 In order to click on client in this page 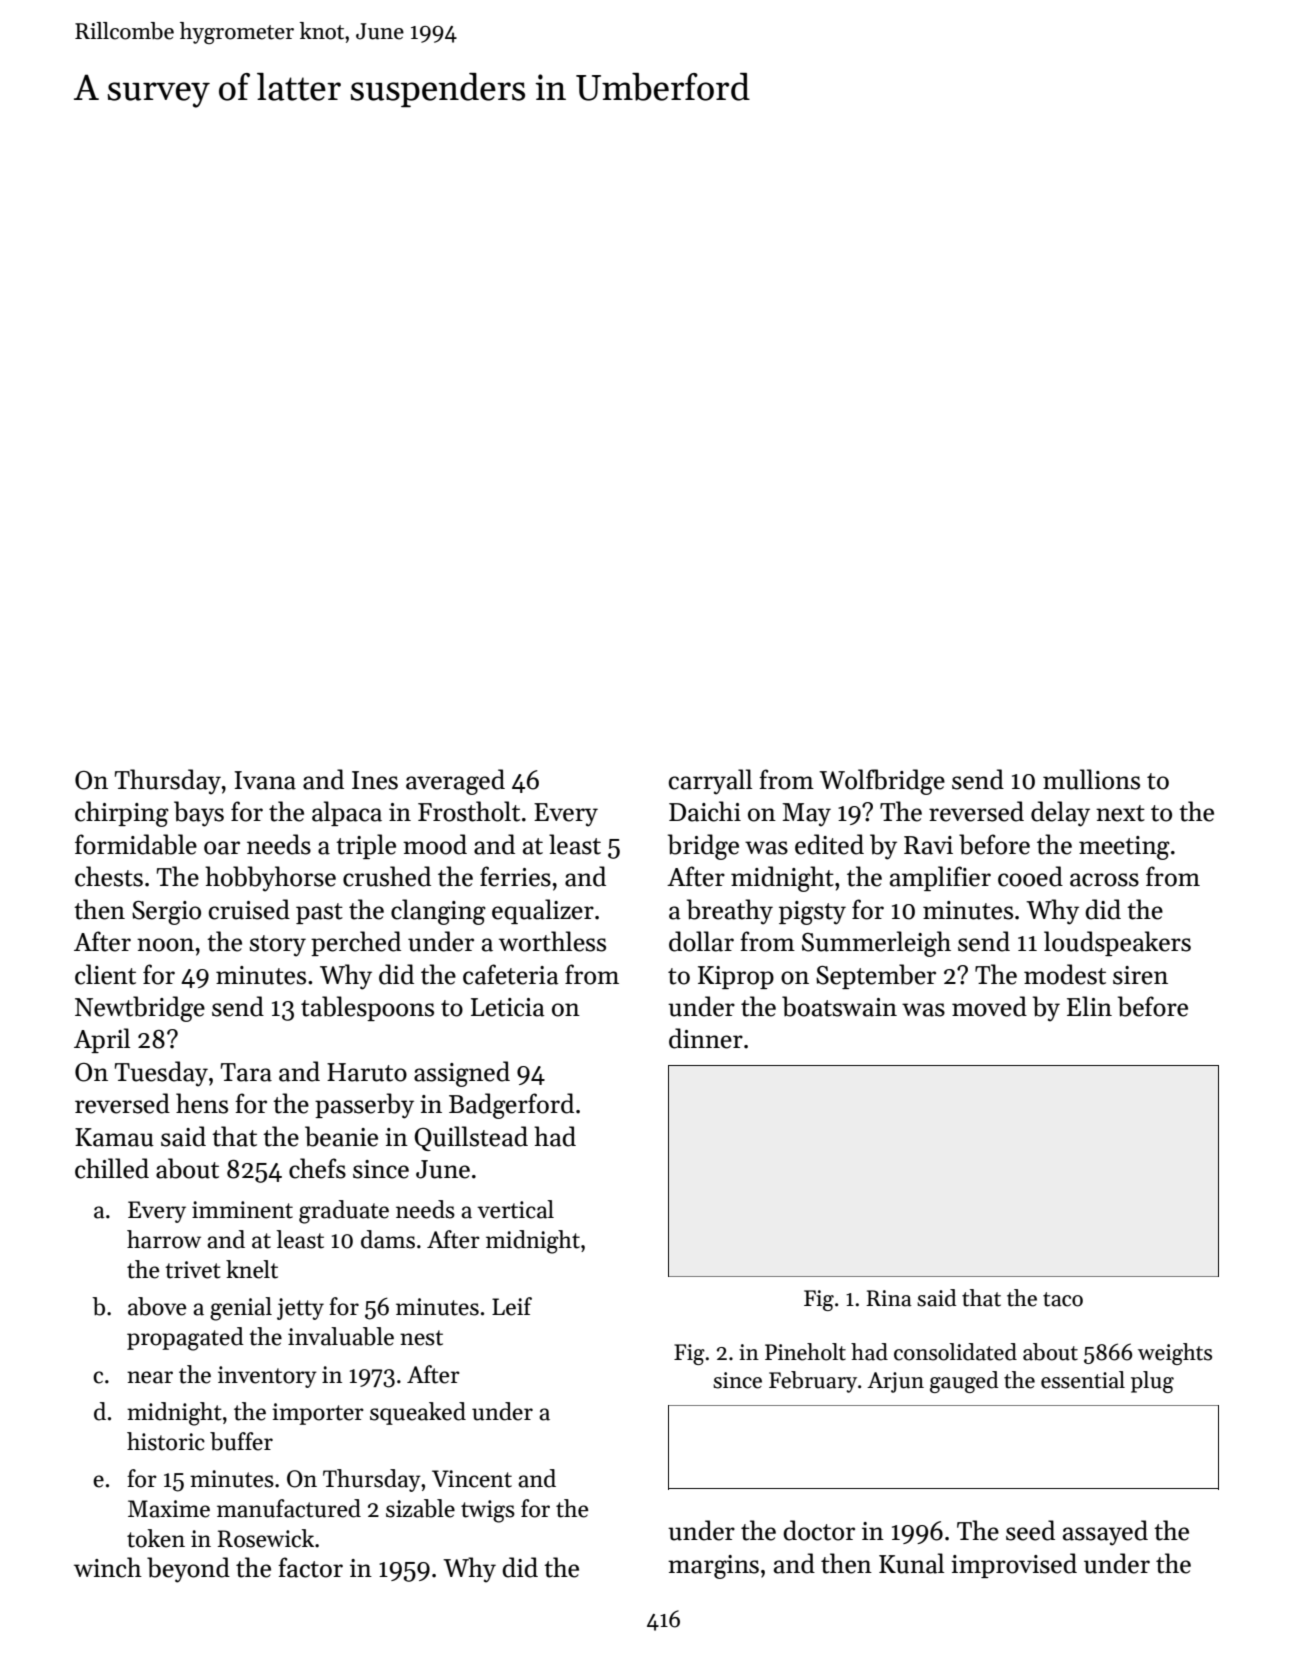, I will do `click(105, 974)`.
